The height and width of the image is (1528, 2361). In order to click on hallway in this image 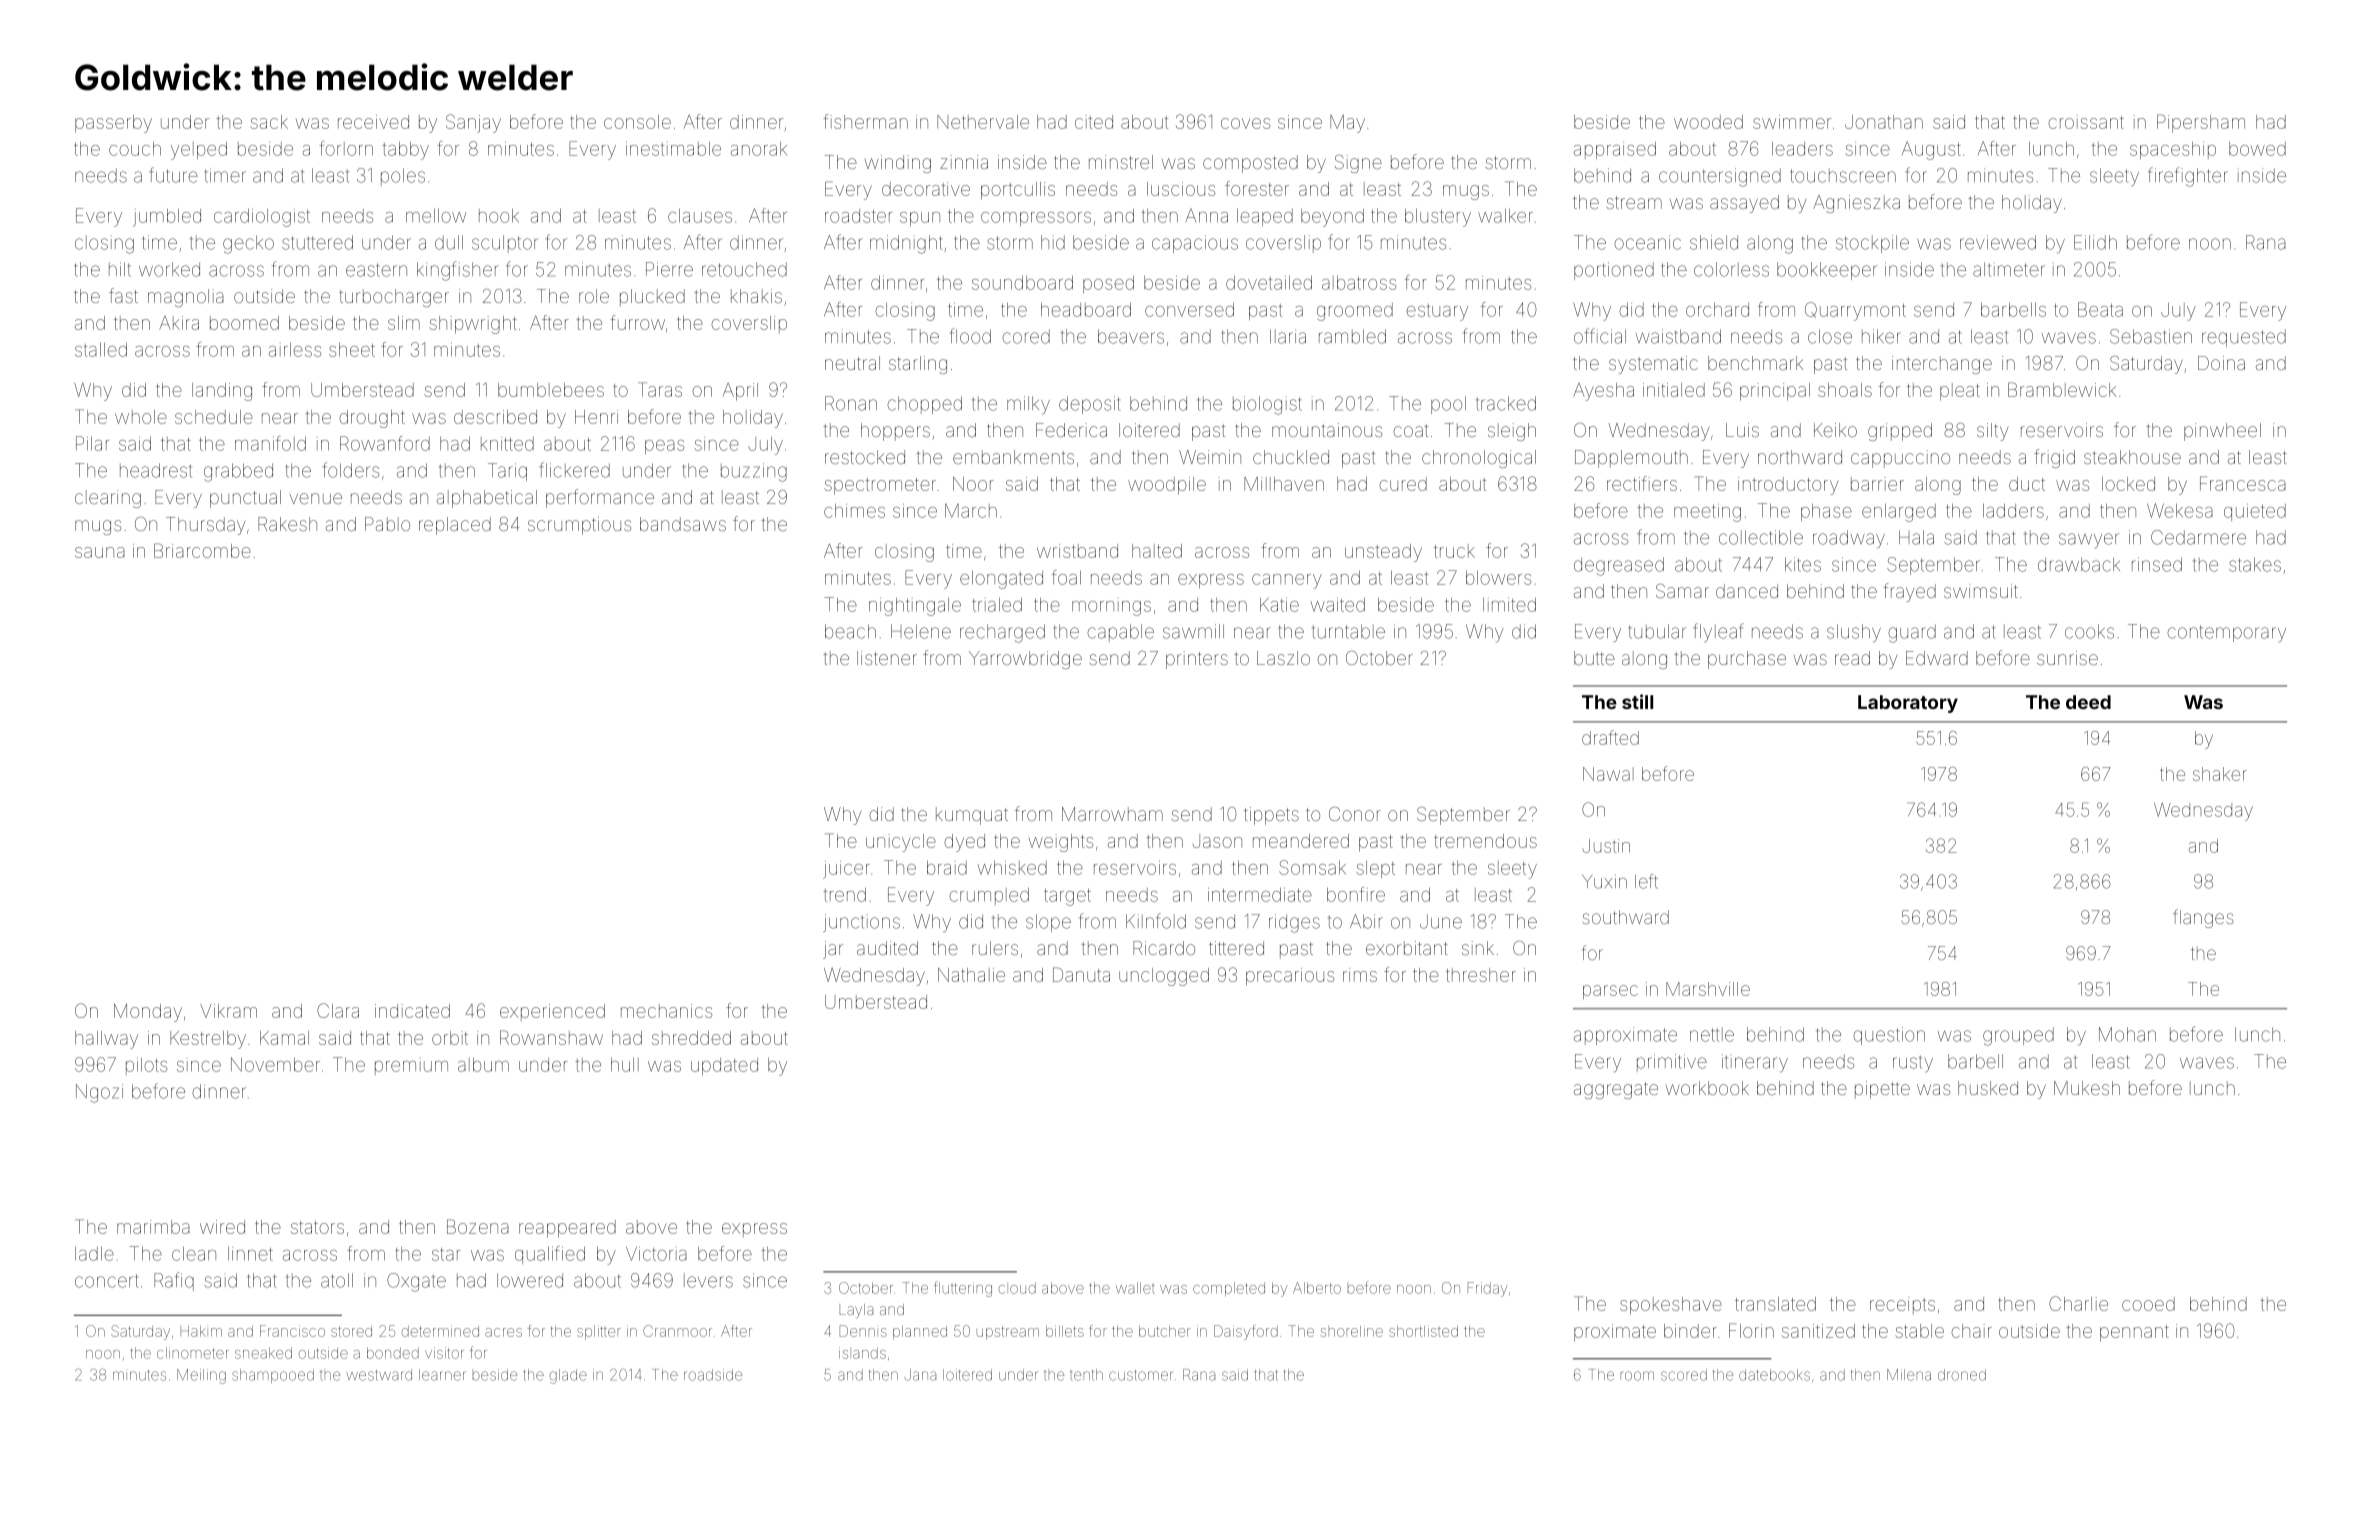, I will do `click(106, 1040)`.
